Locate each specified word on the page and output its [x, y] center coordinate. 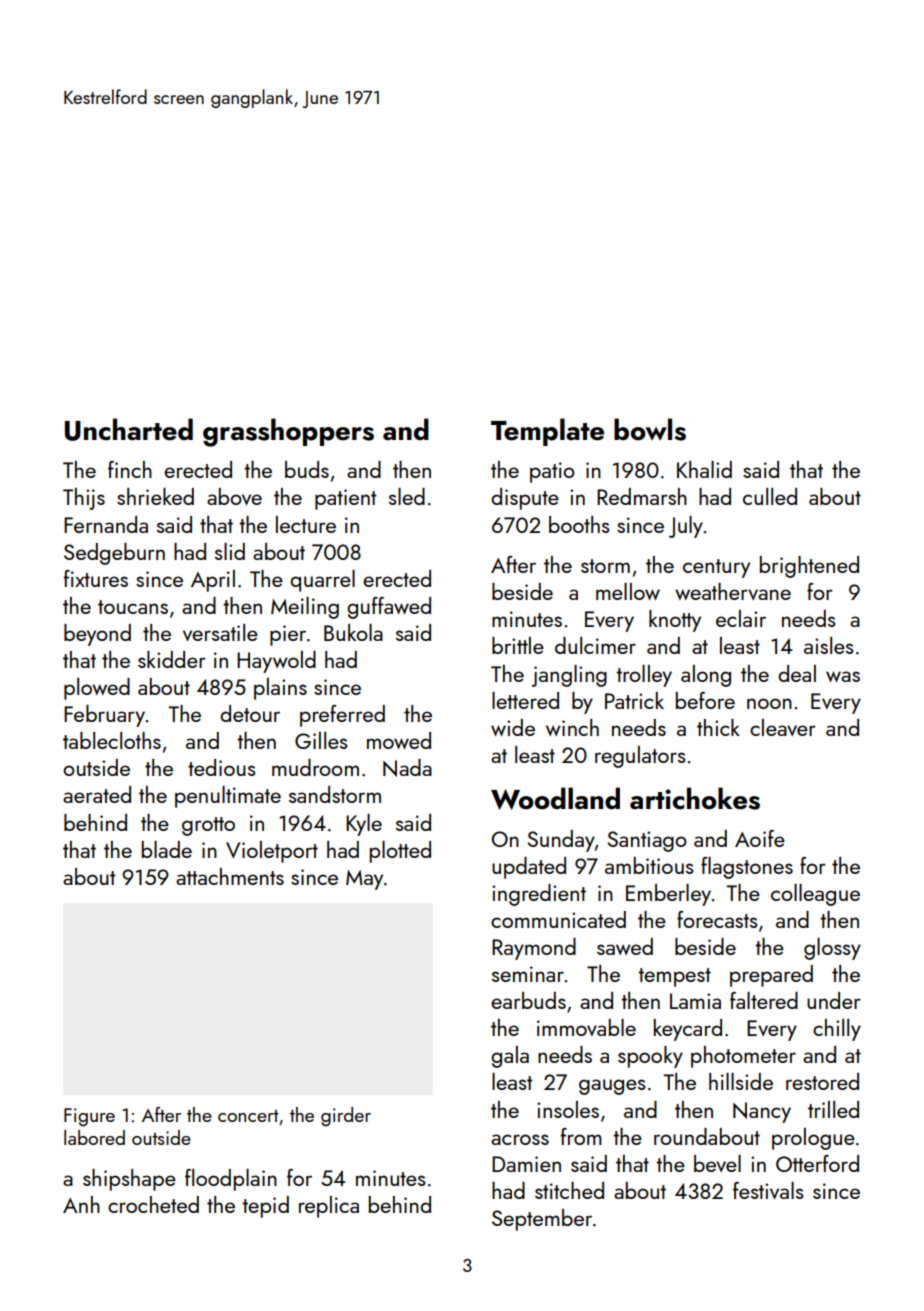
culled [770, 496]
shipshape [129, 1180]
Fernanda [106, 524]
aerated [97, 794]
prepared [771, 976]
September [542, 1220]
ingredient [539, 895]
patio [552, 472]
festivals [768, 1190]
